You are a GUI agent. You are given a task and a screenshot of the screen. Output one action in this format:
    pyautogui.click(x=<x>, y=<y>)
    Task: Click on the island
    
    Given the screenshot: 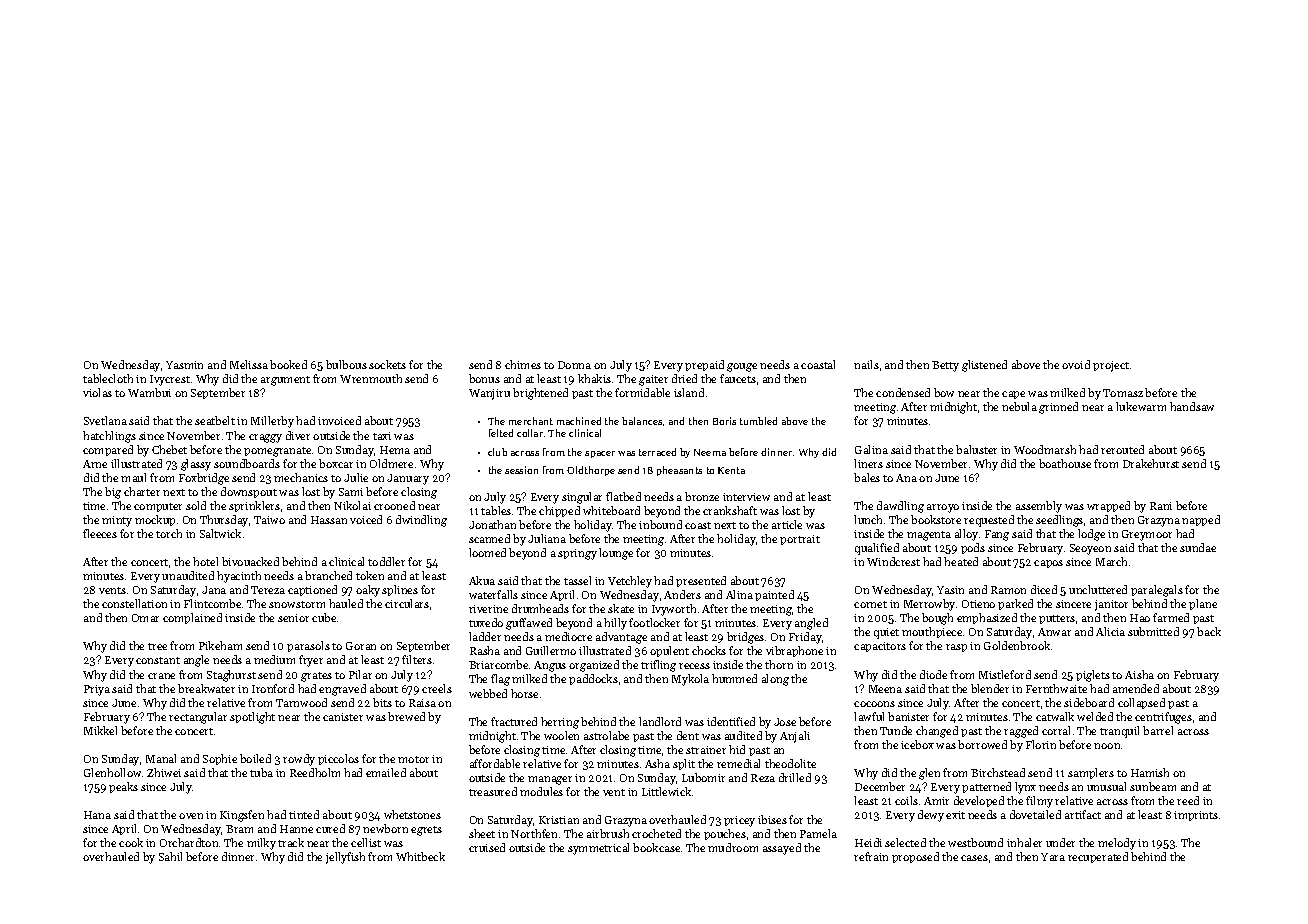 What is the action you would take?
    pyautogui.click(x=689, y=392)
